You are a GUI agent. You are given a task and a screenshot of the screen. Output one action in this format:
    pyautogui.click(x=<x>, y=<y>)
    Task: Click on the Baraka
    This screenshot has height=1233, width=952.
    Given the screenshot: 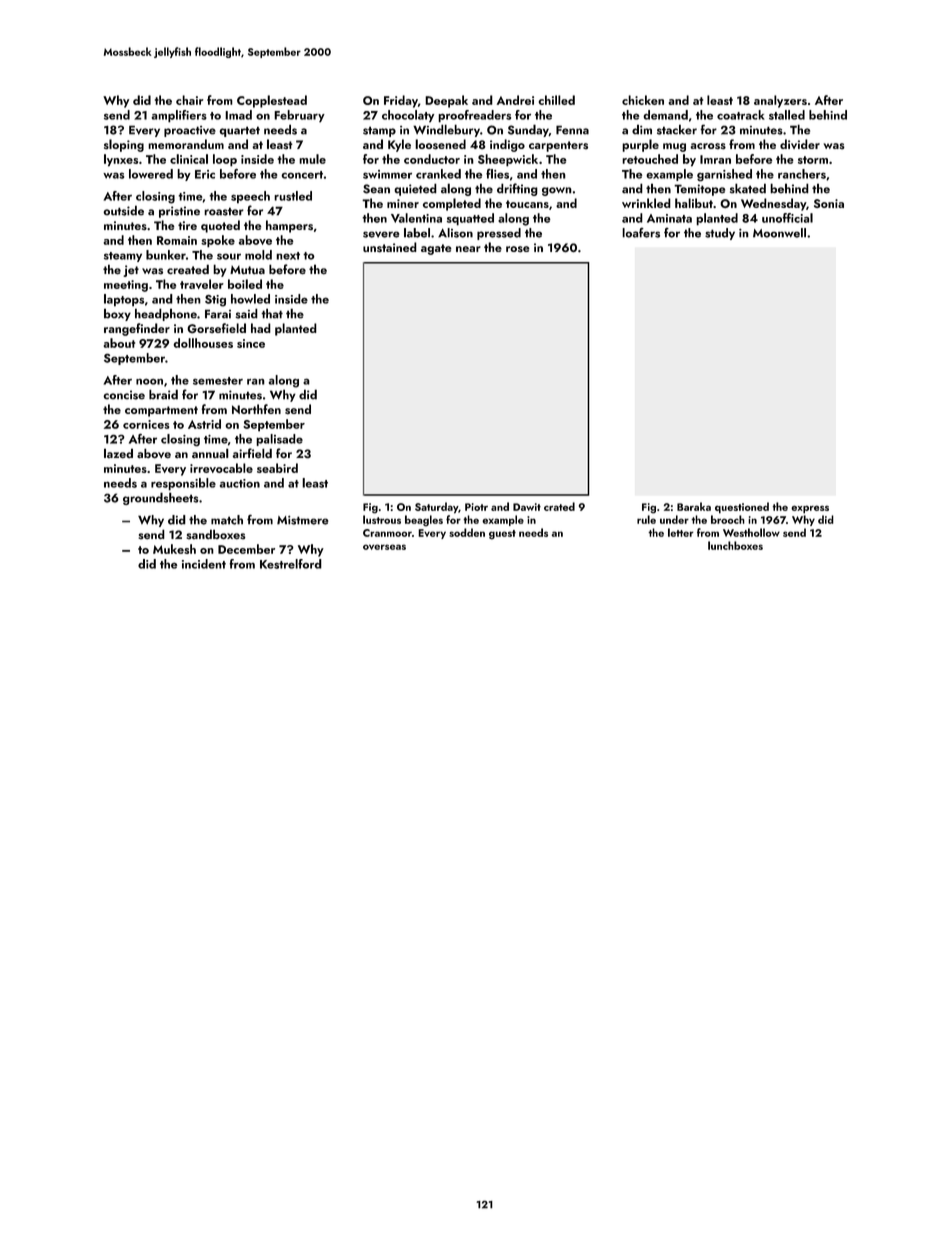 What is the action you would take?
    pyautogui.click(x=694, y=506)
